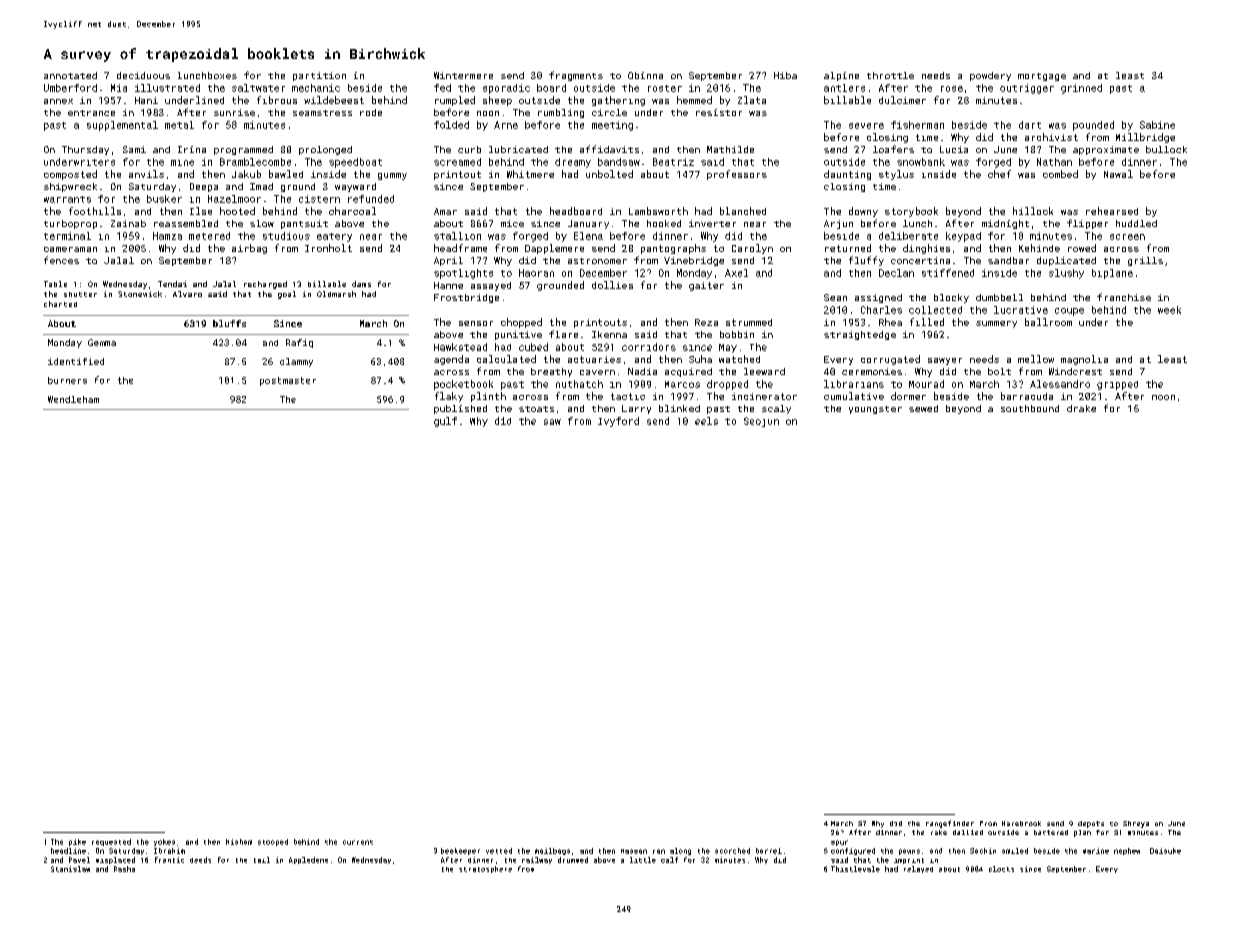 Image resolution: width=1233 pixels, height=952 pixels. I want to click on pike, so click(77, 842).
